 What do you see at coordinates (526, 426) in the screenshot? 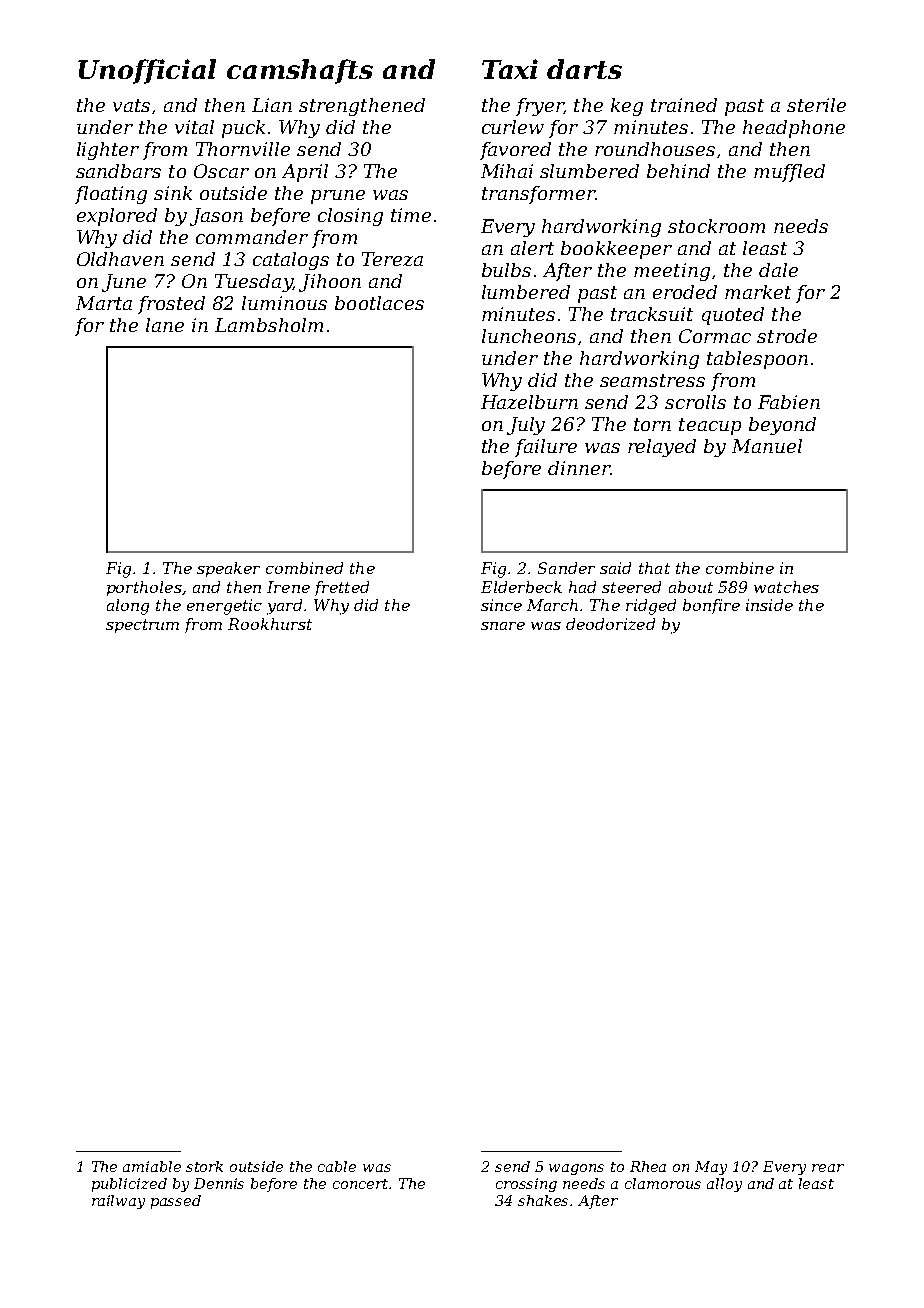
I see `July` at bounding box center [526, 426].
